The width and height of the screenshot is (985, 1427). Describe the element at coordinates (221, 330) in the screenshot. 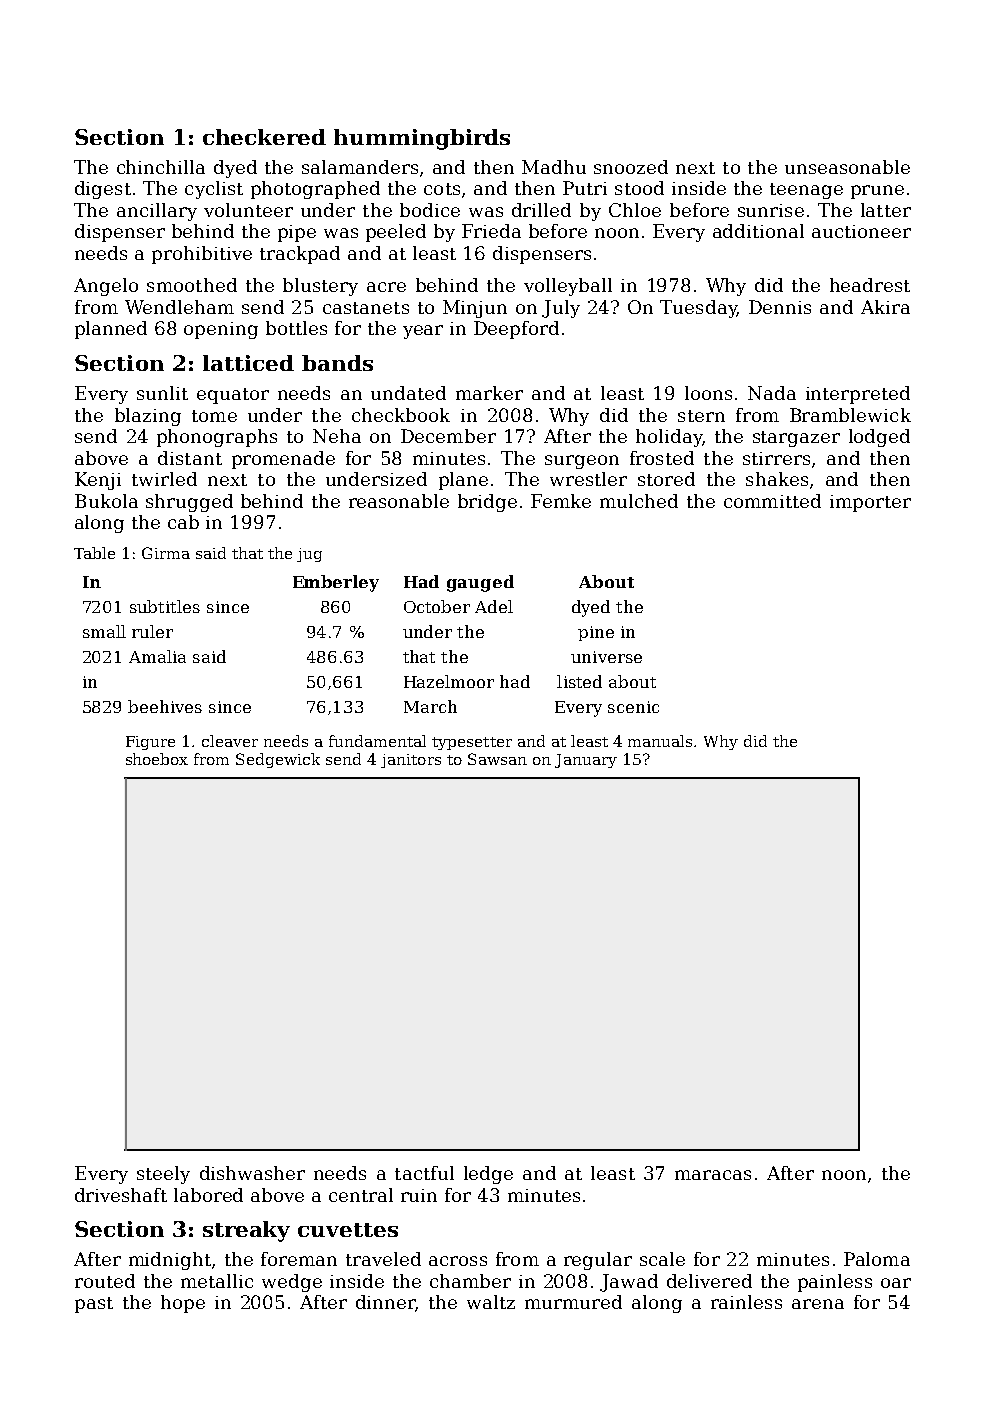

I see `opening` at that location.
